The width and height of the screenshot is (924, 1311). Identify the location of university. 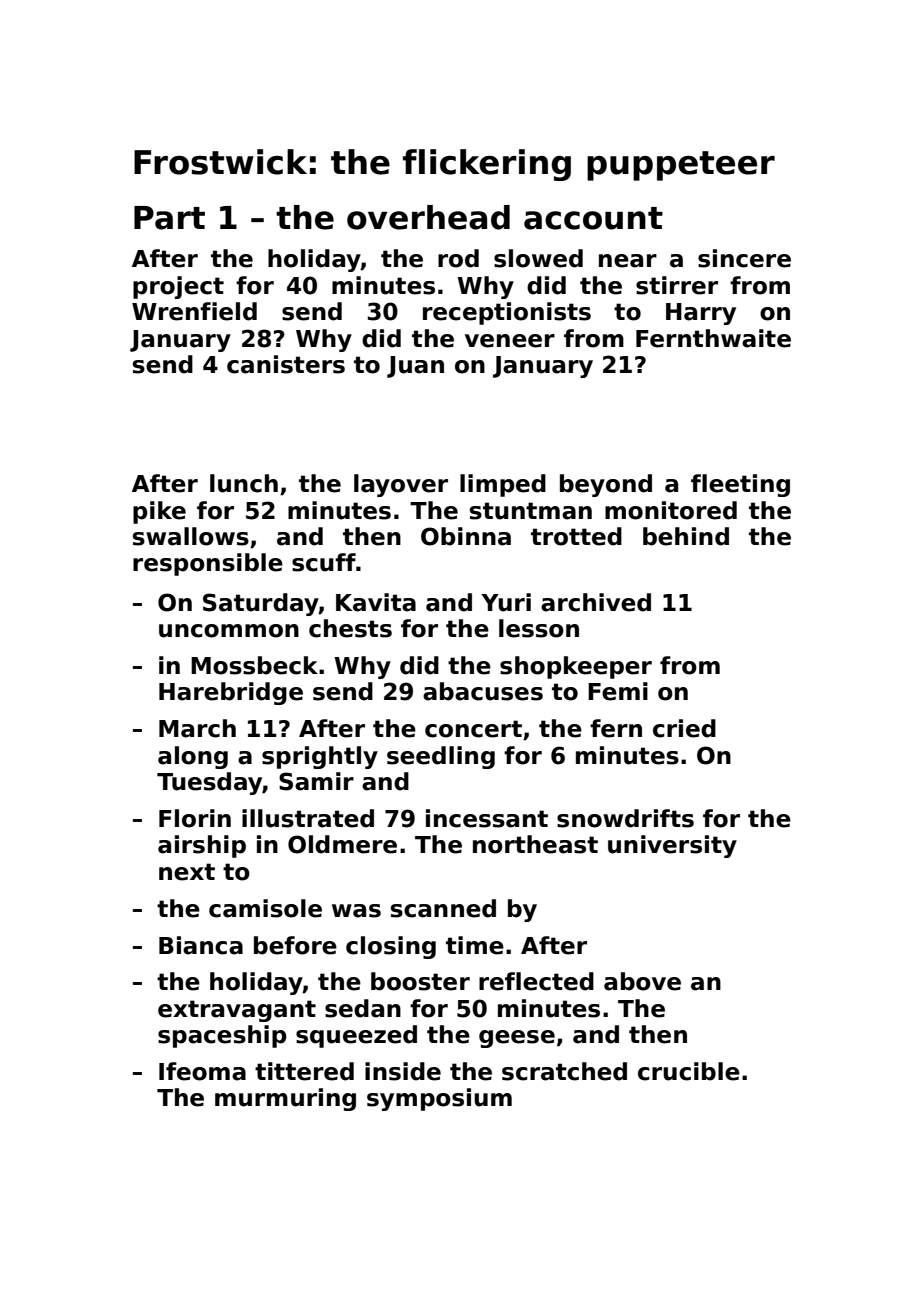
(672, 846).
